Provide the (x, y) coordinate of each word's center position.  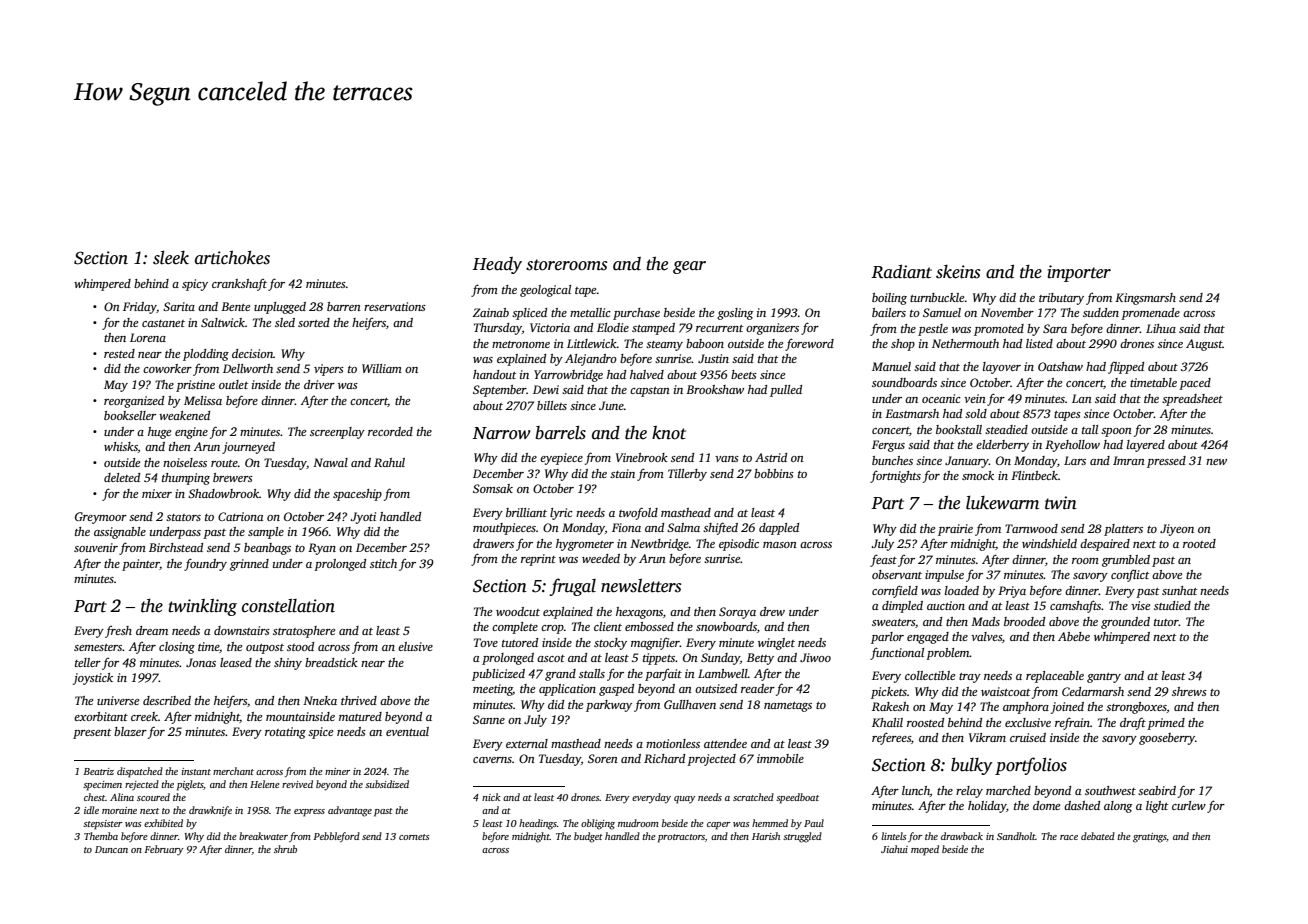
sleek (171, 258)
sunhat (1179, 590)
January (967, 462)
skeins (958, 272)
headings (538, 824)
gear (689, 267)
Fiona (626, 527)
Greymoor (101, 518)
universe (118, 700)
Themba (101, 836)
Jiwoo (815, 657)
